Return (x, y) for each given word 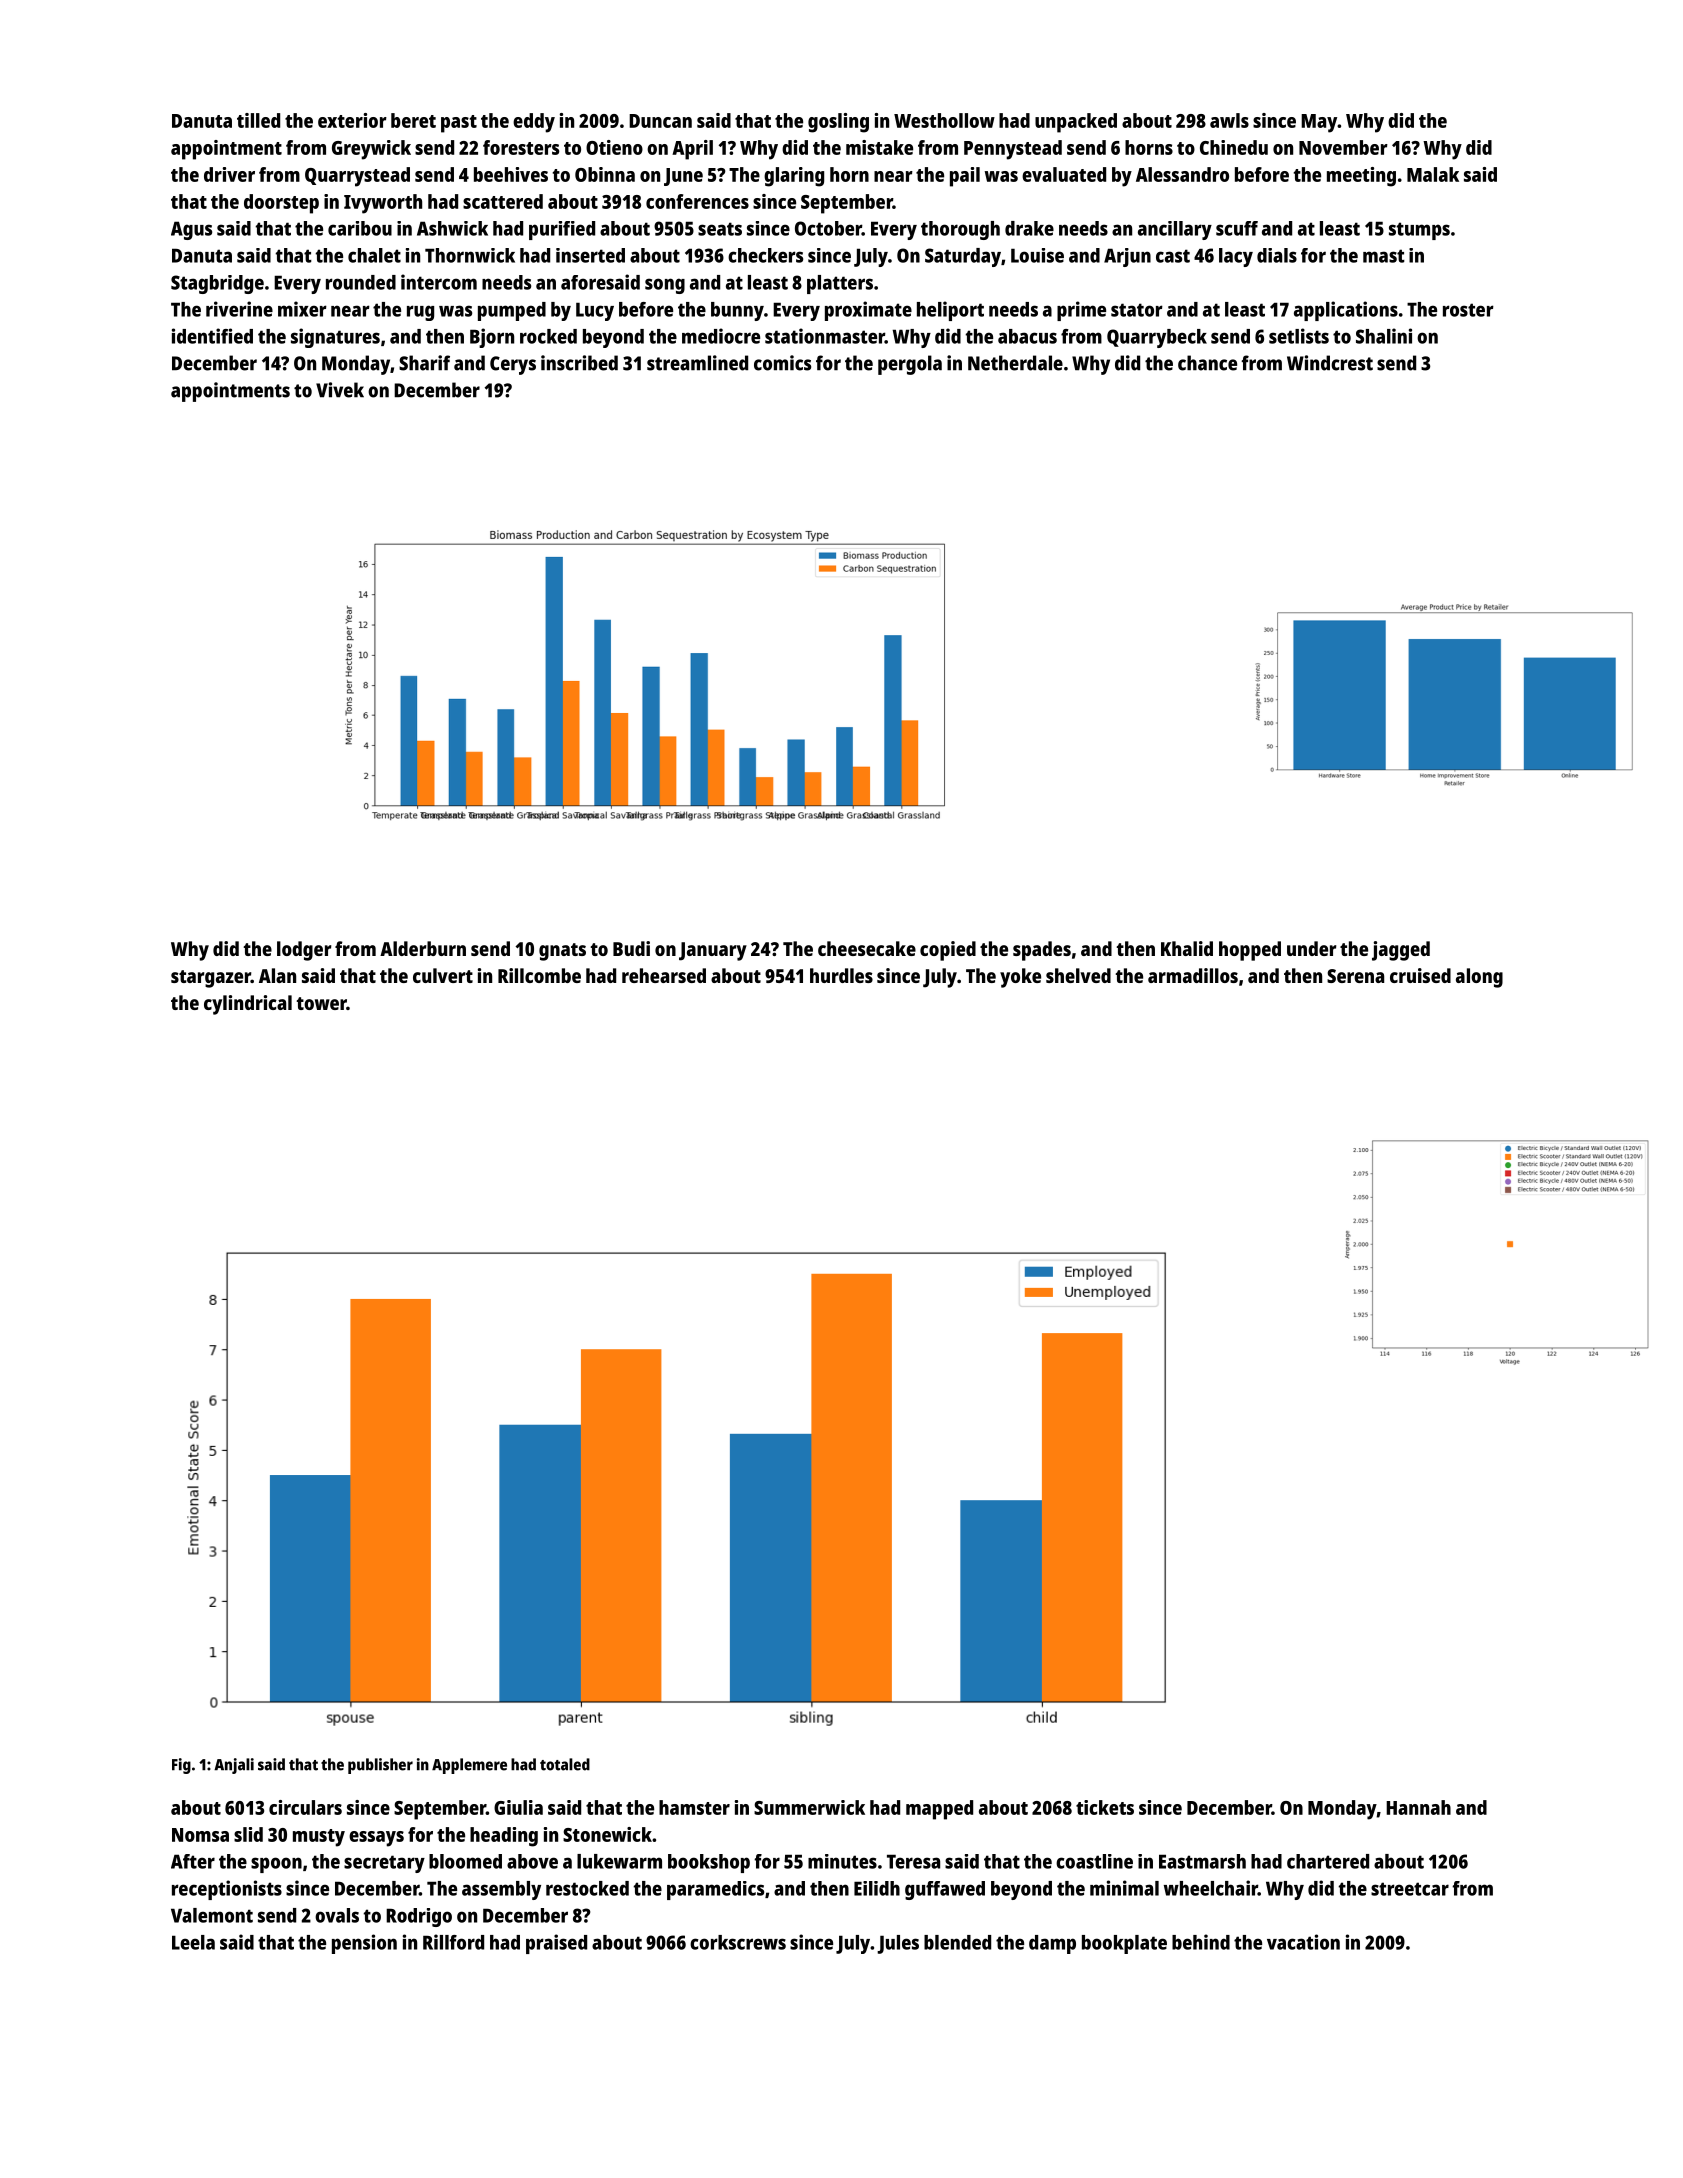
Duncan (660, 121)
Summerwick (809, 1807)
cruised (1420, 975)
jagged (1401, 951)
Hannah (1418, 1807)
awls (1229, 120)
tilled (258, 120)
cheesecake (867, 948)
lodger (304, 951)
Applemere (469, 1766)
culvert (443, 975)
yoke (1020, 978)
